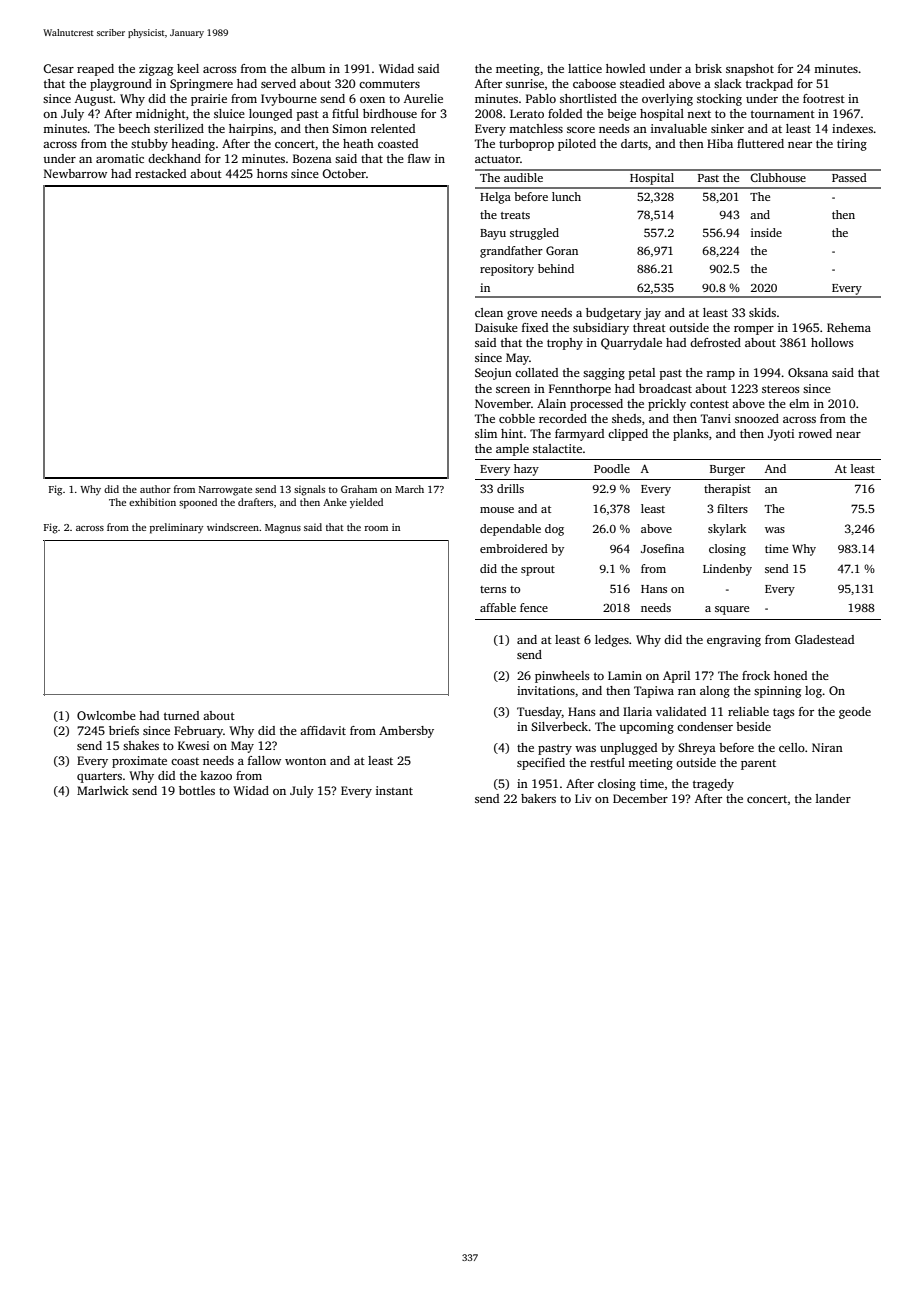 This image has width=924, height=1308. I want to click on Lindenby, so click(727, 570).
